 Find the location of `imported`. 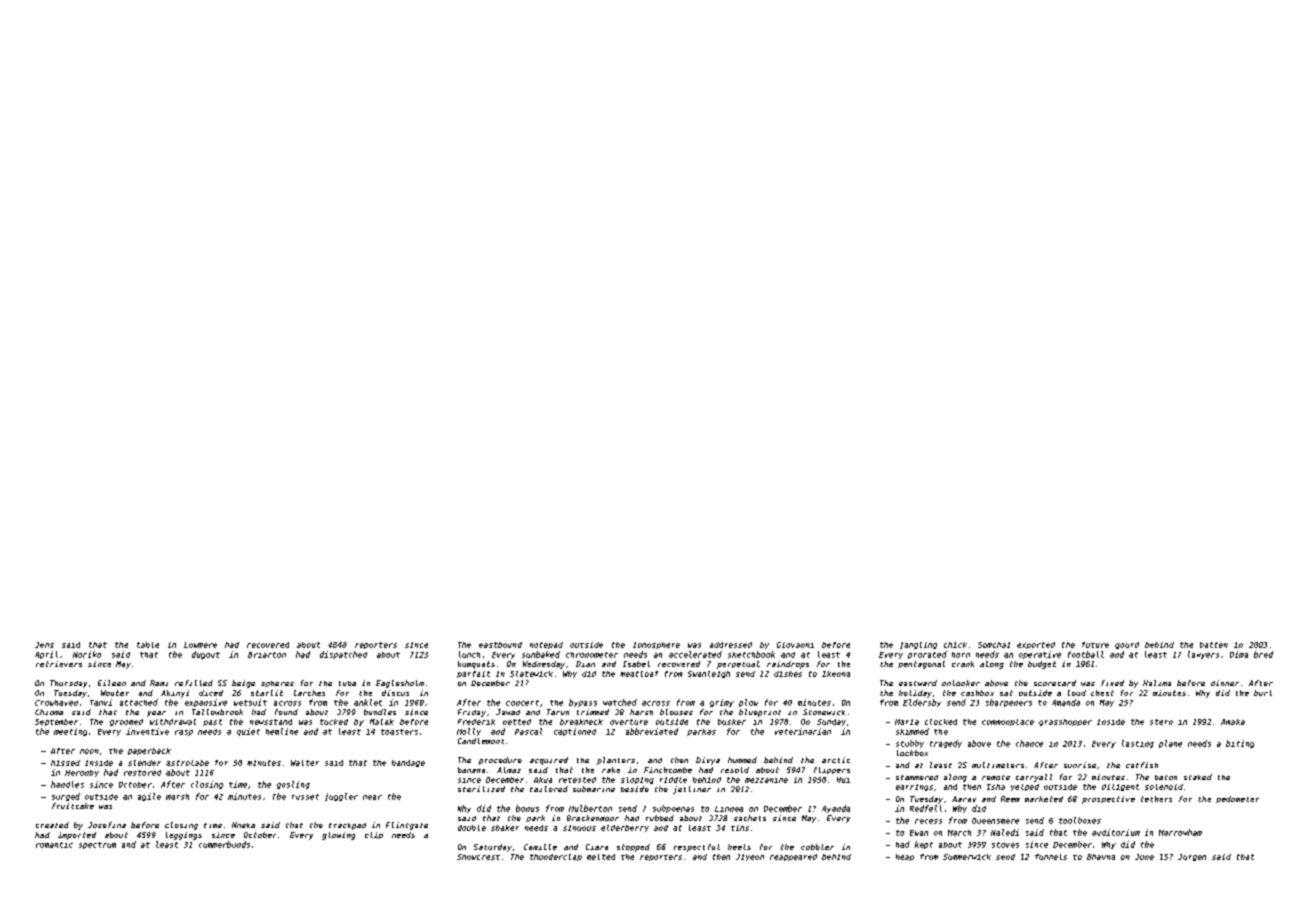

imported is located at coordinates (77, 836).
